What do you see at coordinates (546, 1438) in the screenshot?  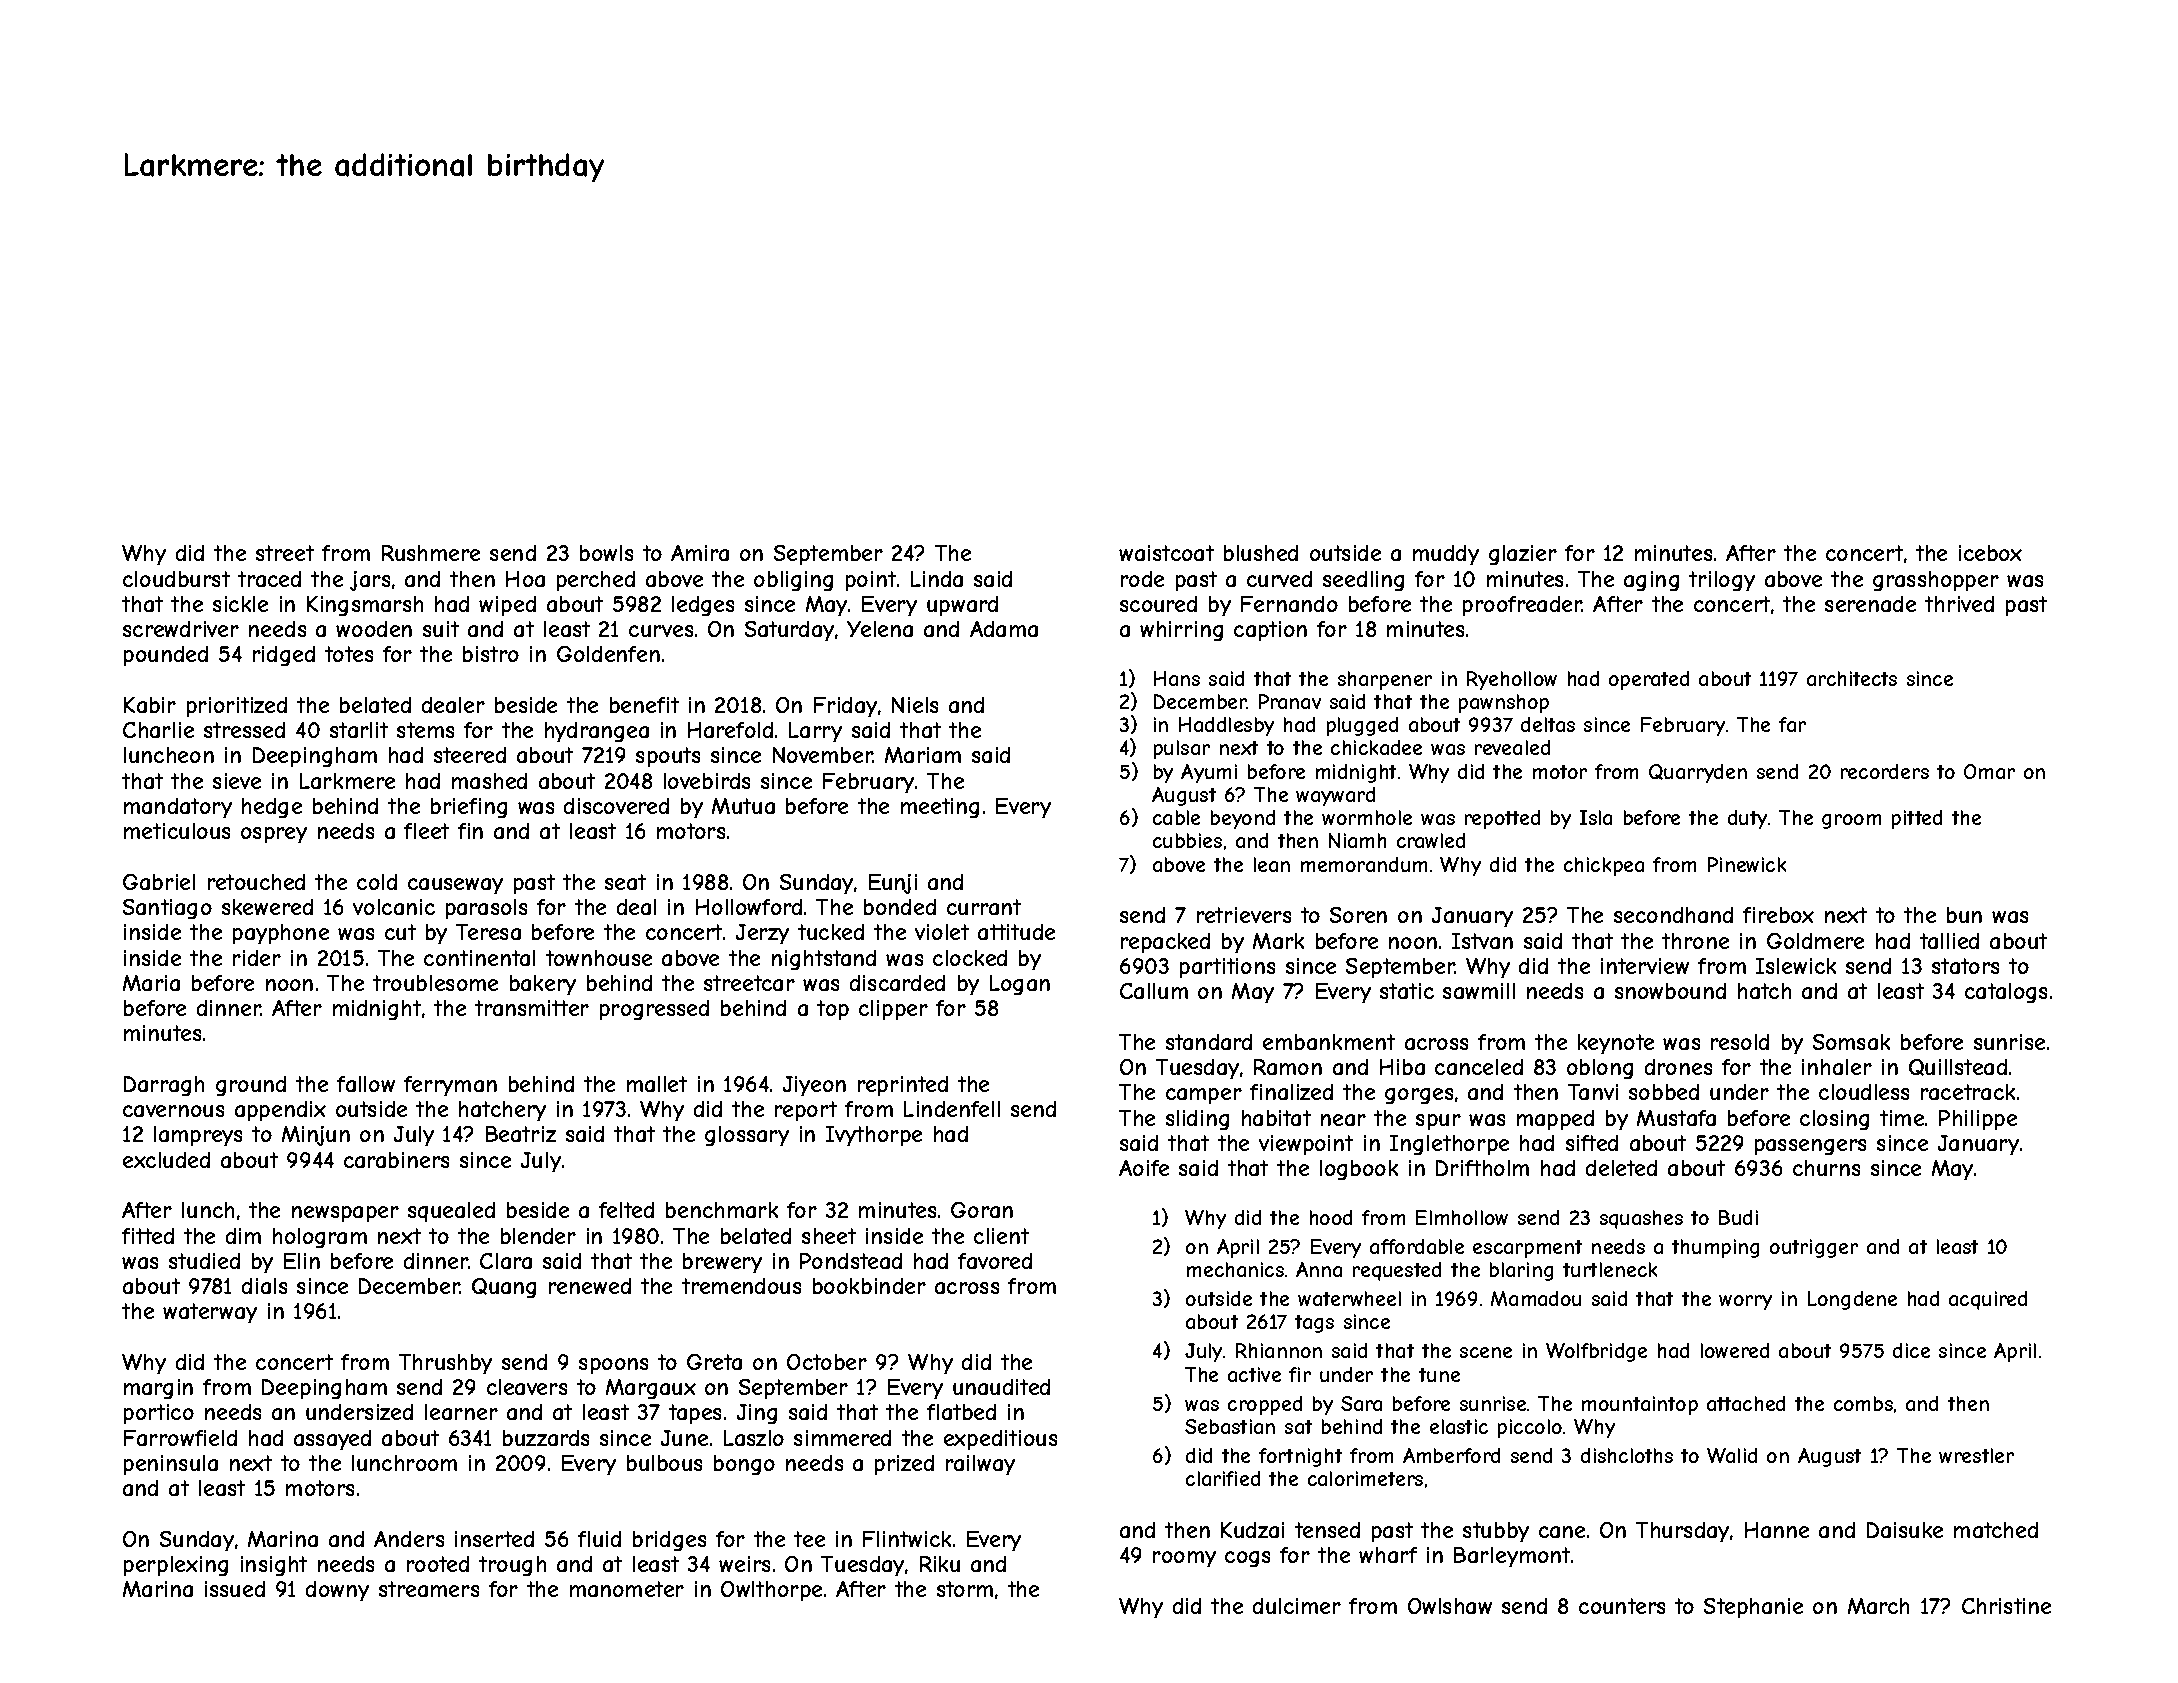 I see `buzzards` at bounding box center [546, 1438].
